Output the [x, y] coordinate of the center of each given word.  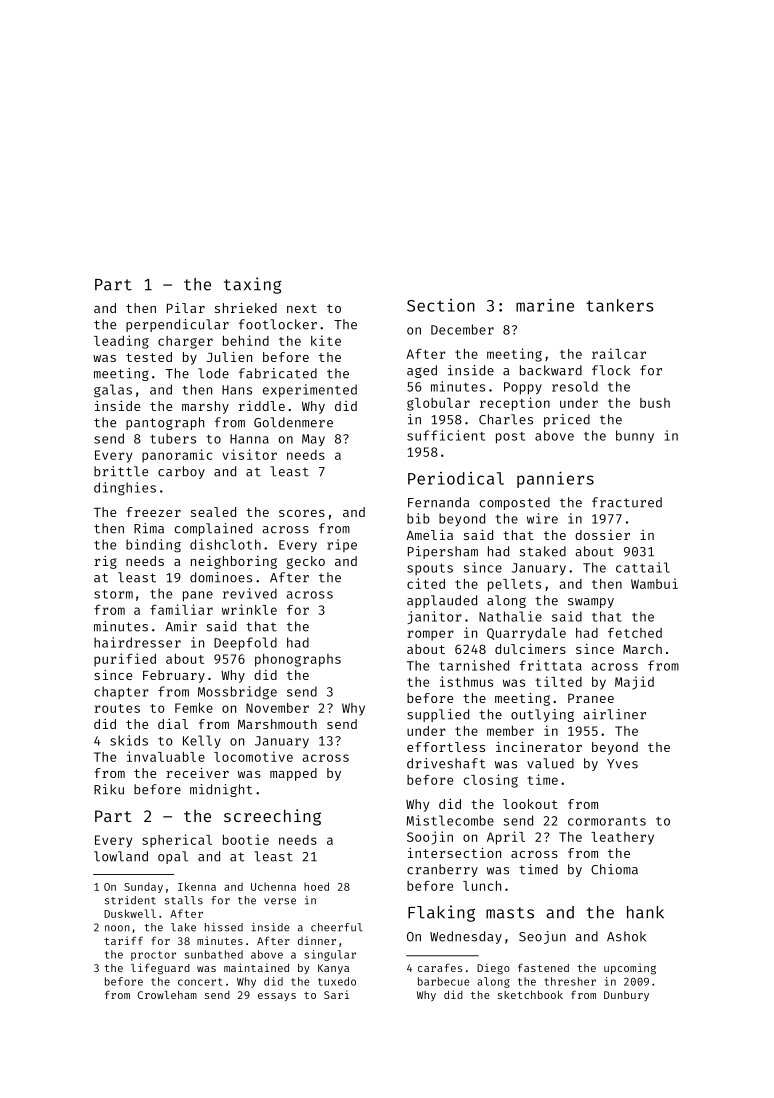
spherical [177, 841]
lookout [530, 804]
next [302, 308]
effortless [446, 747]
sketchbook [530, 995]
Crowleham [167, 995]
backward [551, 370]
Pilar [186, 308]
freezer [153, 512]
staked [543, 551]
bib [418, 518]
